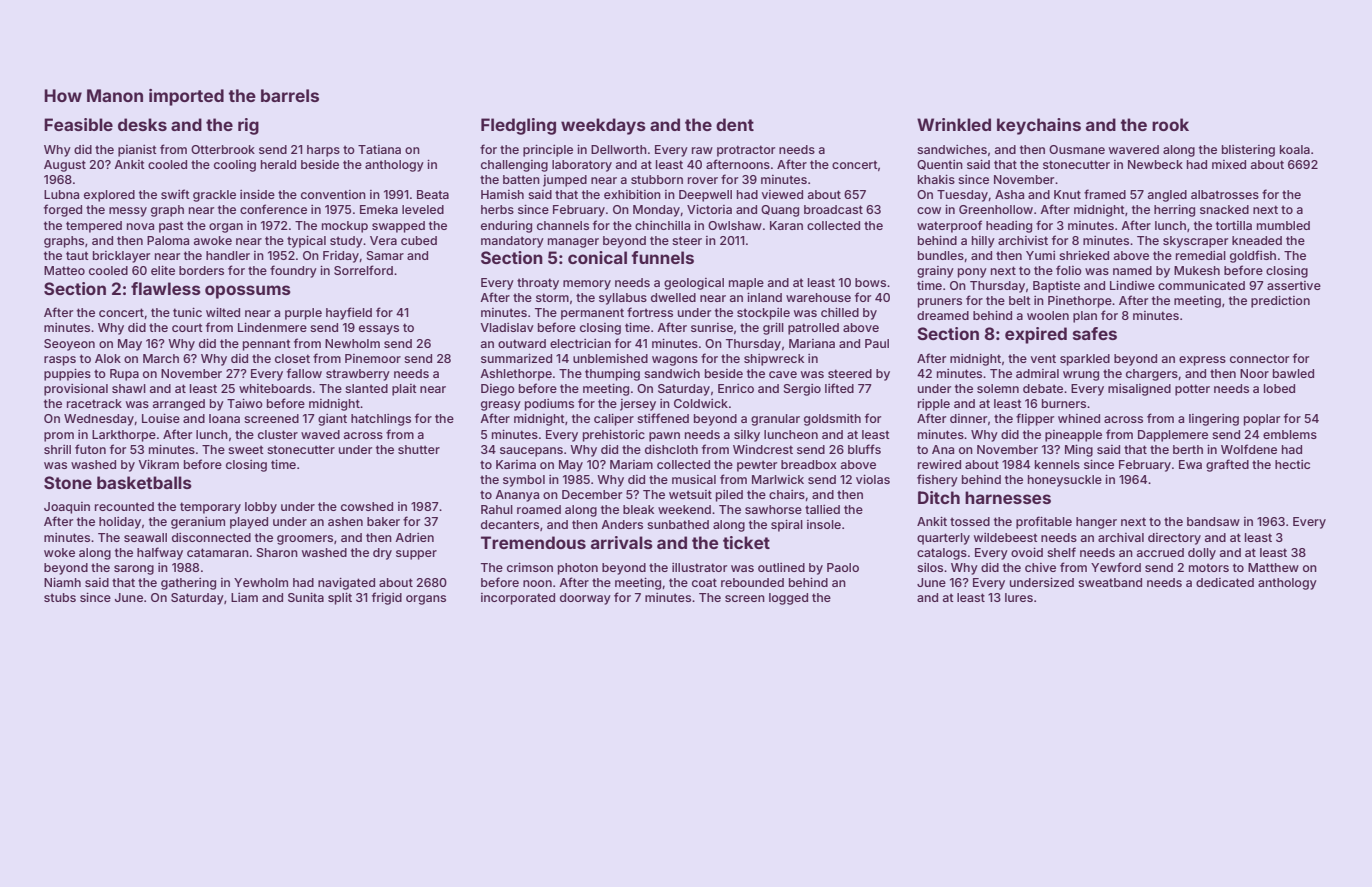  I want to click on woolen, so click(1048, 315).
